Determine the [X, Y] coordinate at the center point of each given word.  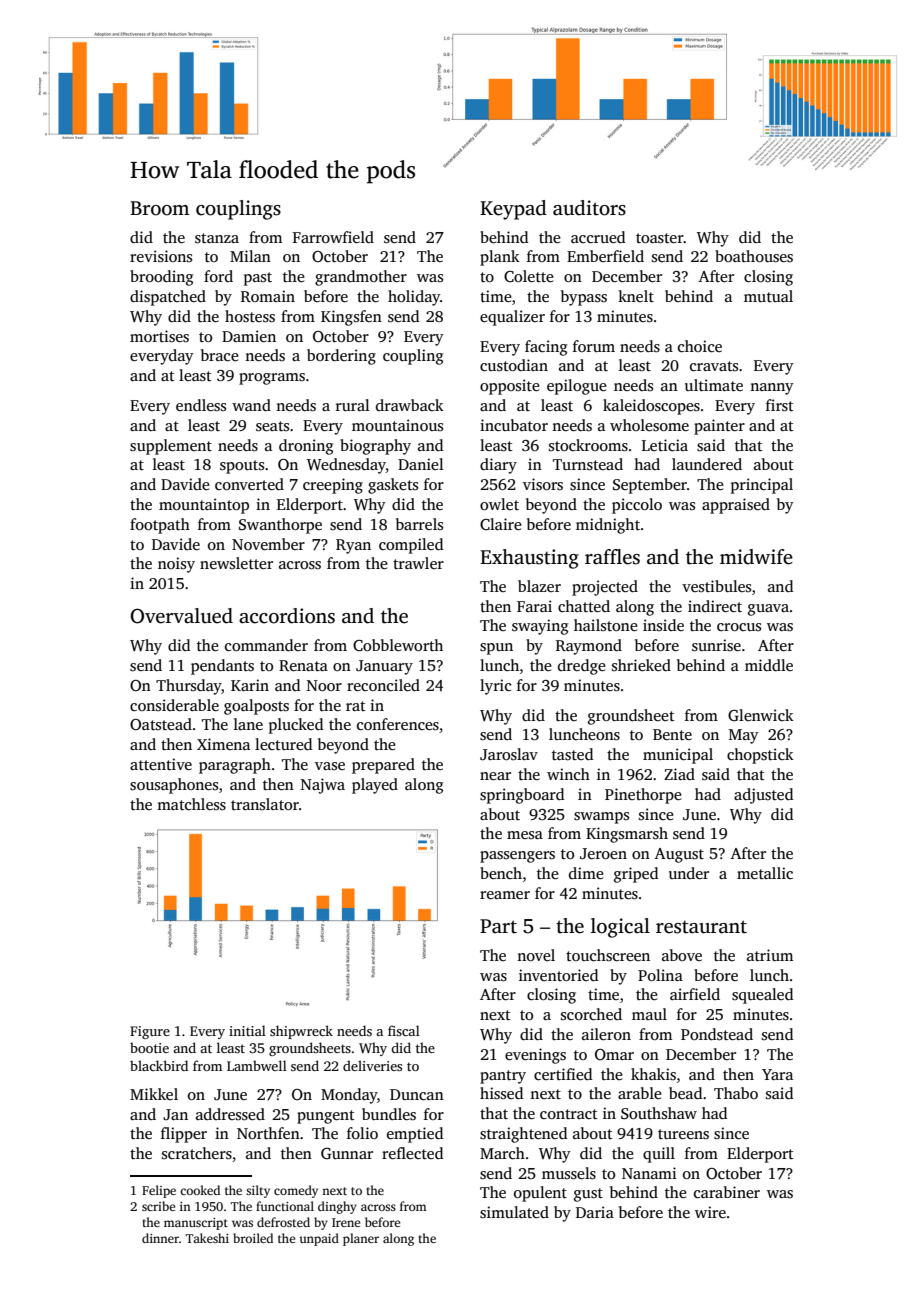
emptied [415, 1135]
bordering [341, 357]
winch [568, 774]
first [780, 405]
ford [218, 276]
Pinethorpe [643, 796]
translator [265, 804]
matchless [191, 804]
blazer [539, 586]
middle [769, 665]
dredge [582, 667]
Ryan [353, 546]
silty [258, 1191]
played [375, 786]
